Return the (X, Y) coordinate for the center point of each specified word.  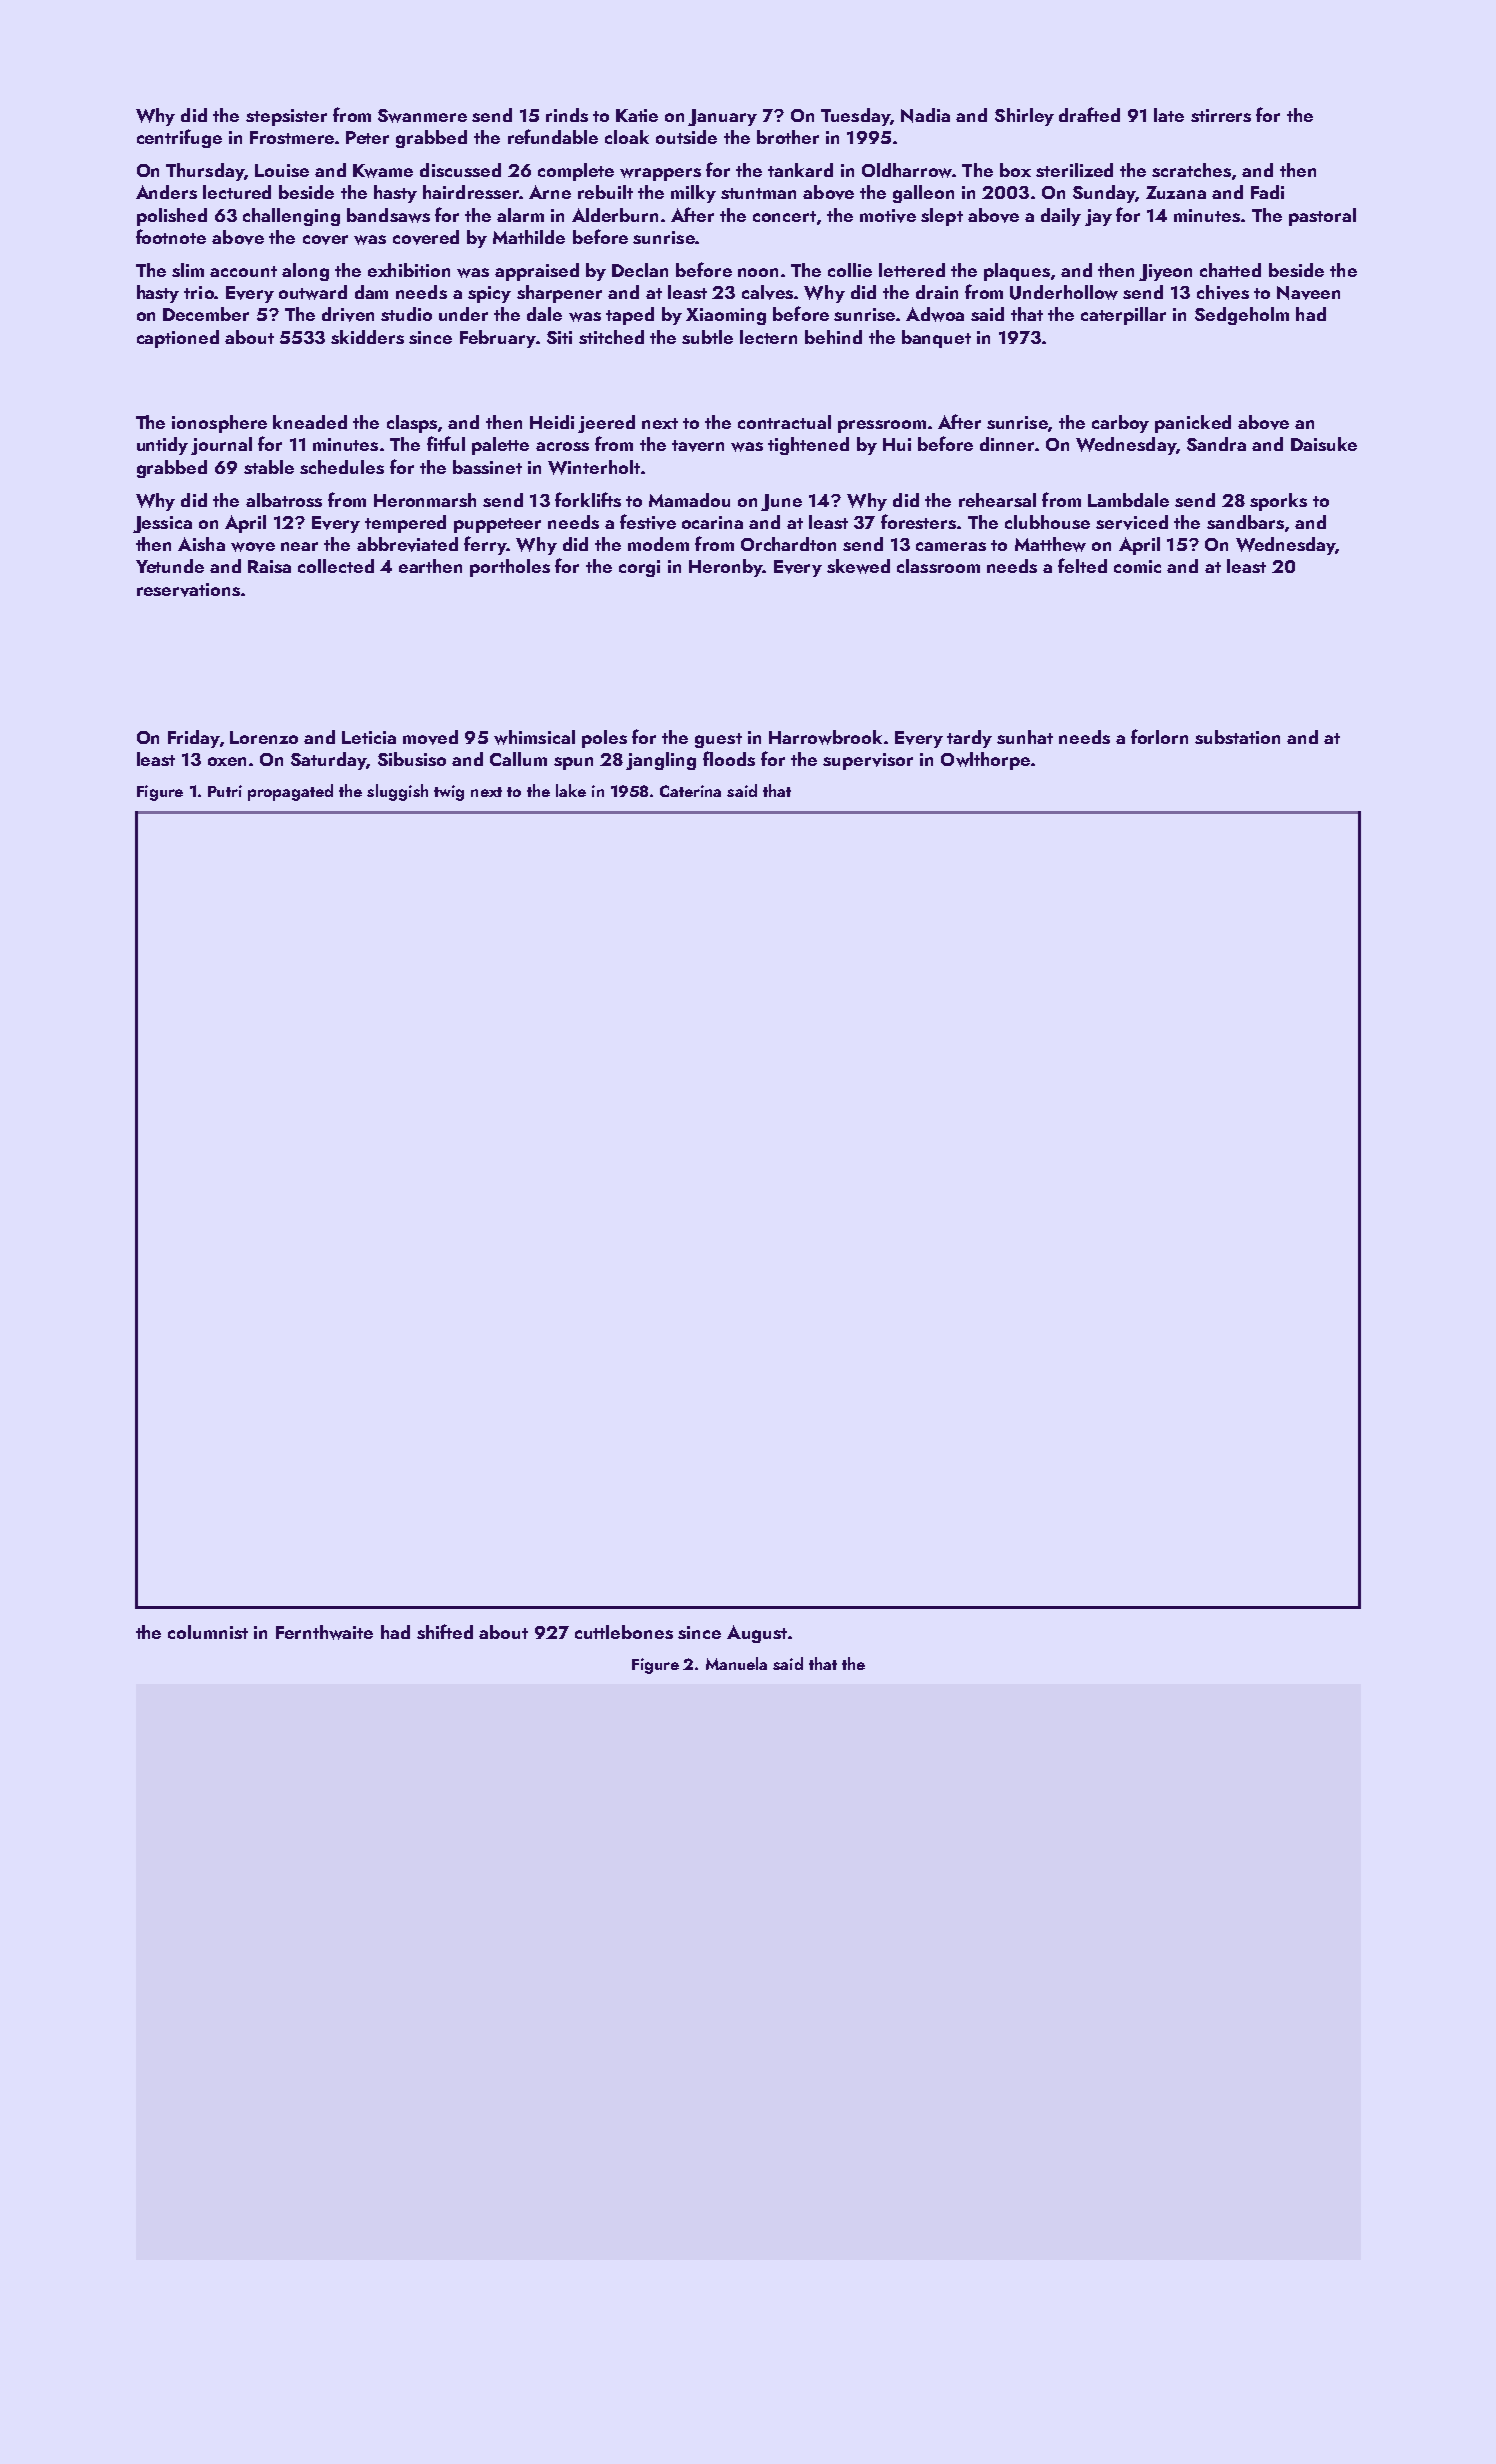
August (757, 1634)
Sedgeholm (1242, 316)
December (206, 314)
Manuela (736, 1663)
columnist (208, 1632)
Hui (897, 444)
